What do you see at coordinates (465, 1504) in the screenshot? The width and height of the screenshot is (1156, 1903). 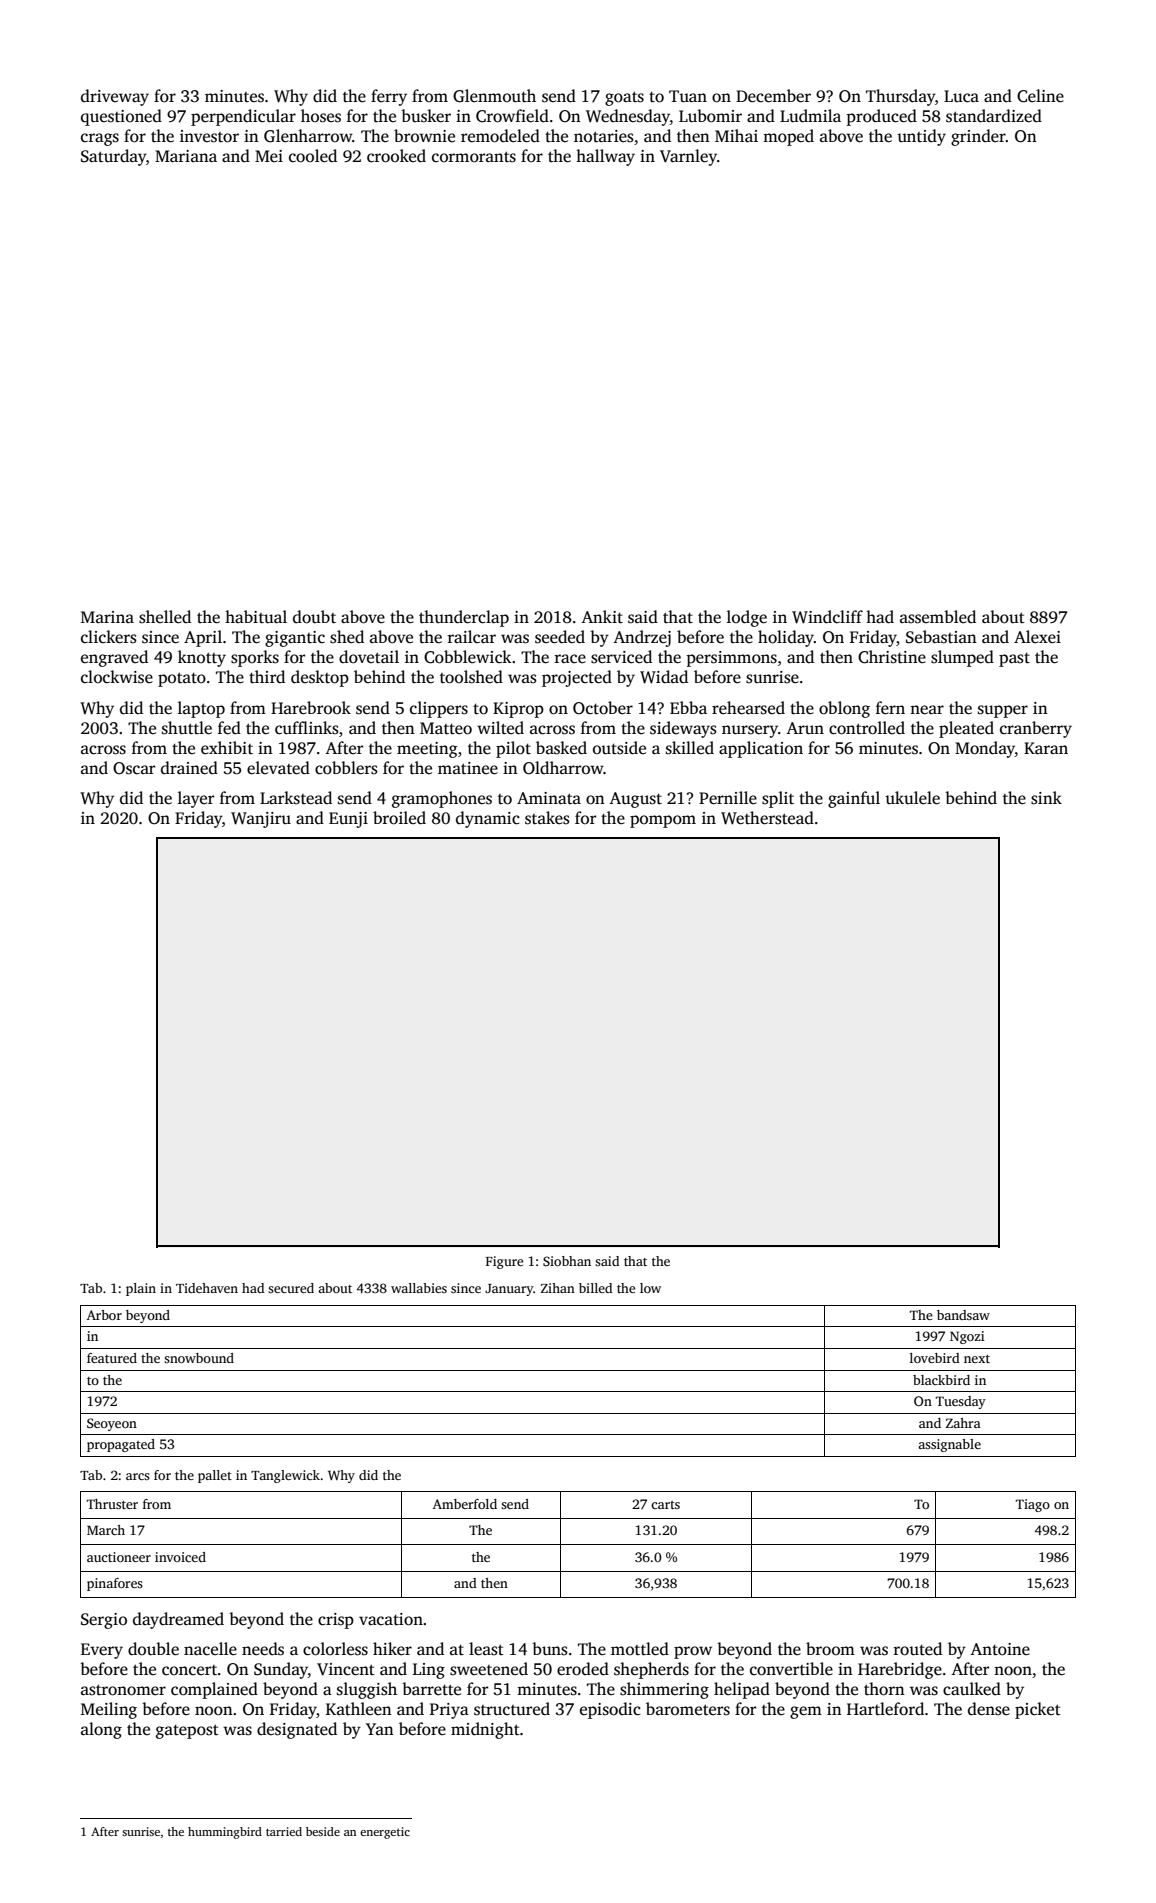 I see `Amberfold` at bounding box center [465, 1504].
